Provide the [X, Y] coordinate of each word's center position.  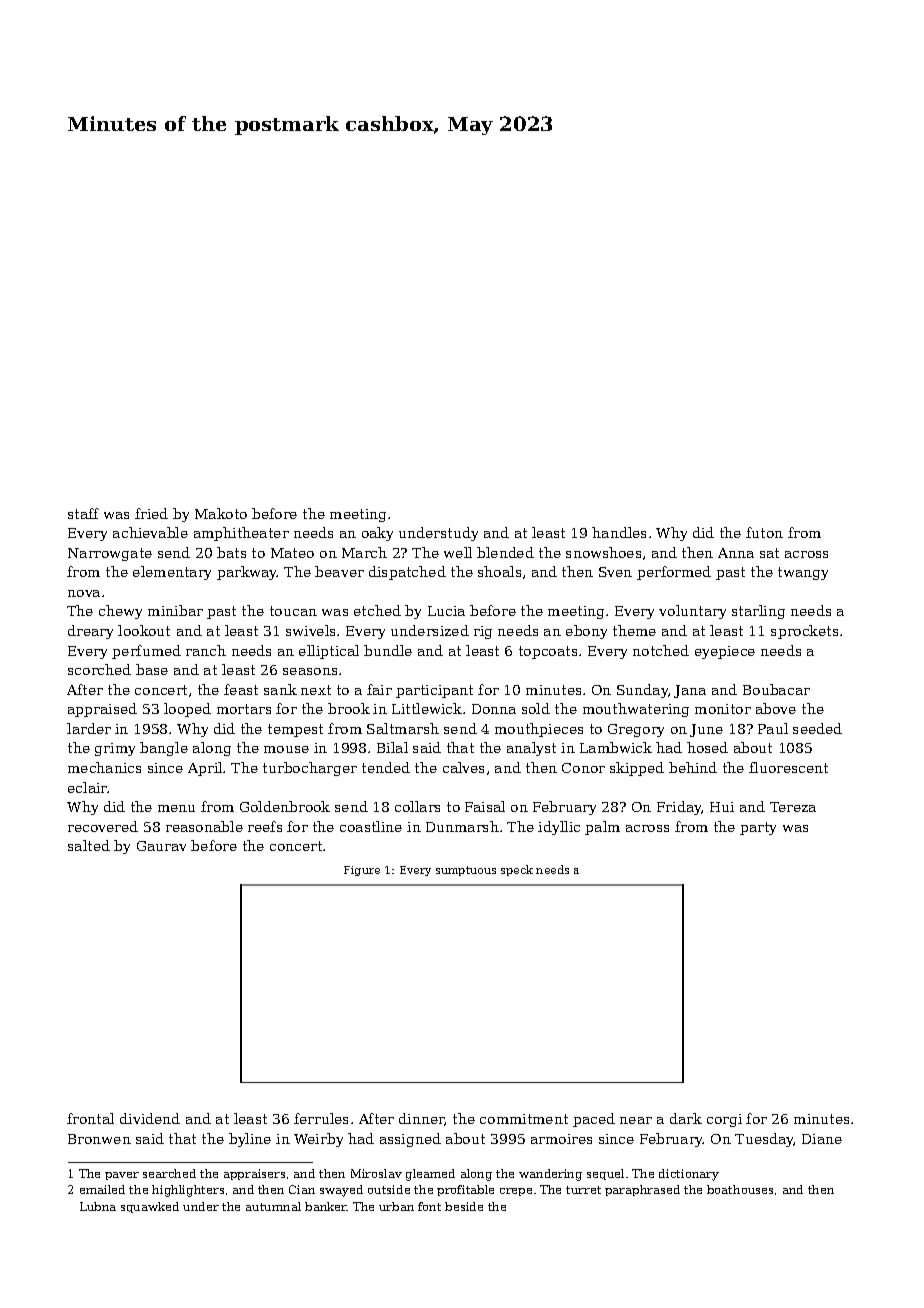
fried [151, 513]
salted [89, 845]
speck [517, 870]
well [458, 552]
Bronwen [99, 1139]
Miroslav [376, 1173]
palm [602, 828]
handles [619, 532]
